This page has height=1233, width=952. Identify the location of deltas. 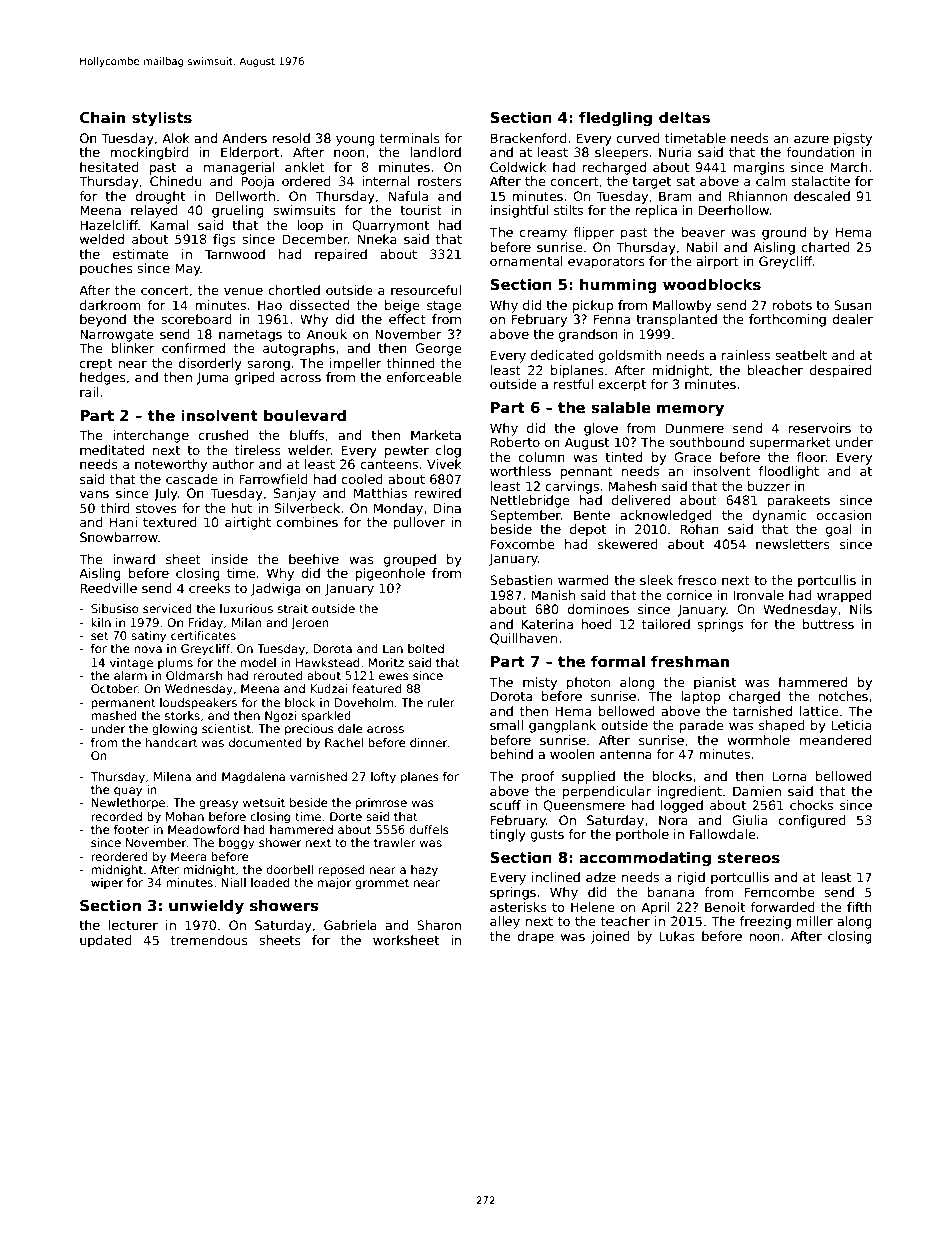
(684, 117).
